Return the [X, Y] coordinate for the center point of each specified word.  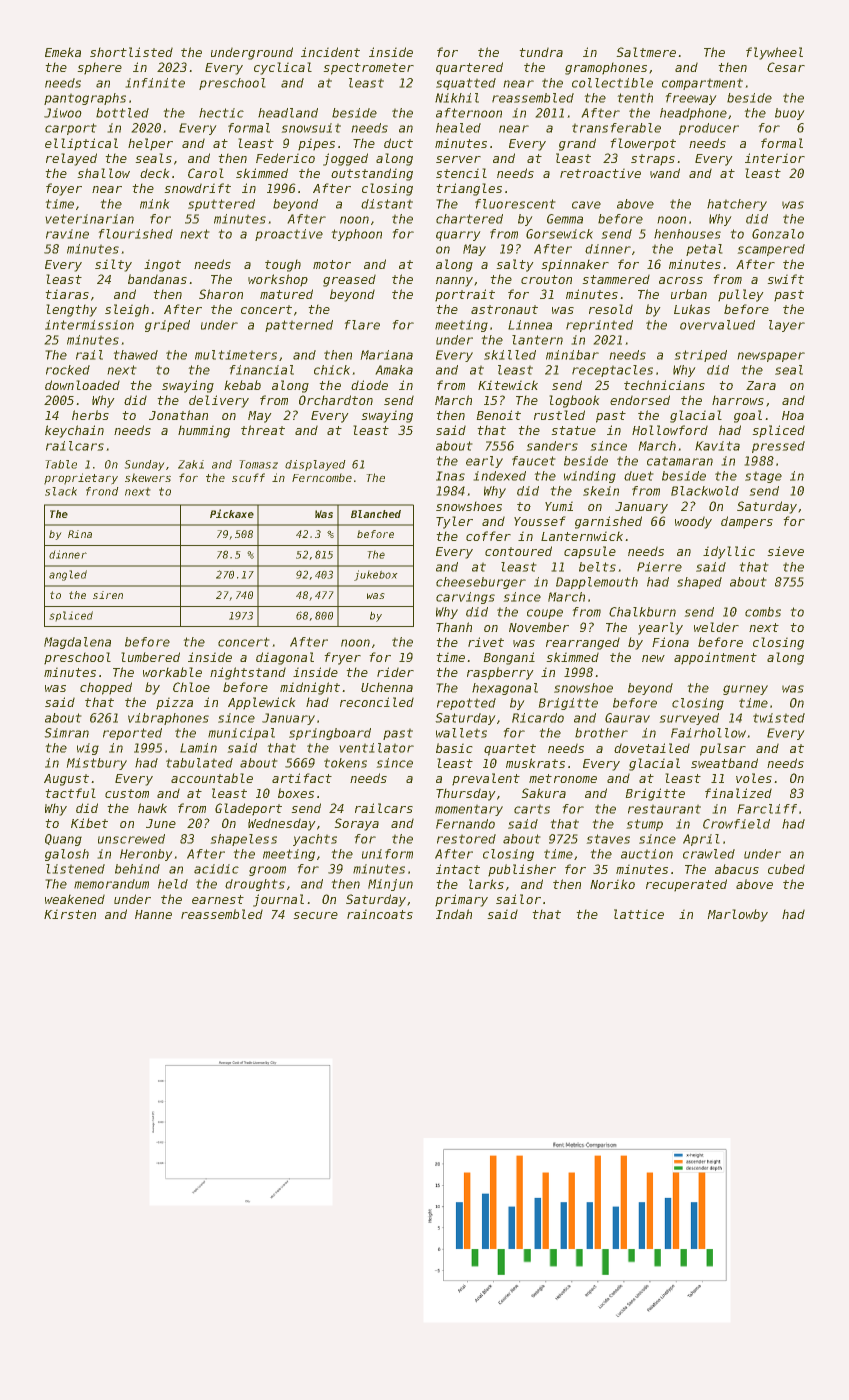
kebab [242, 385]
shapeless [244, 840]
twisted [779, 718]
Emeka [63, 52]
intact [458, 869]
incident [330, 52]
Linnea [530, 325]
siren [108, 595]
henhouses [687, 234]
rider [395, 672]
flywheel [774, 53]
